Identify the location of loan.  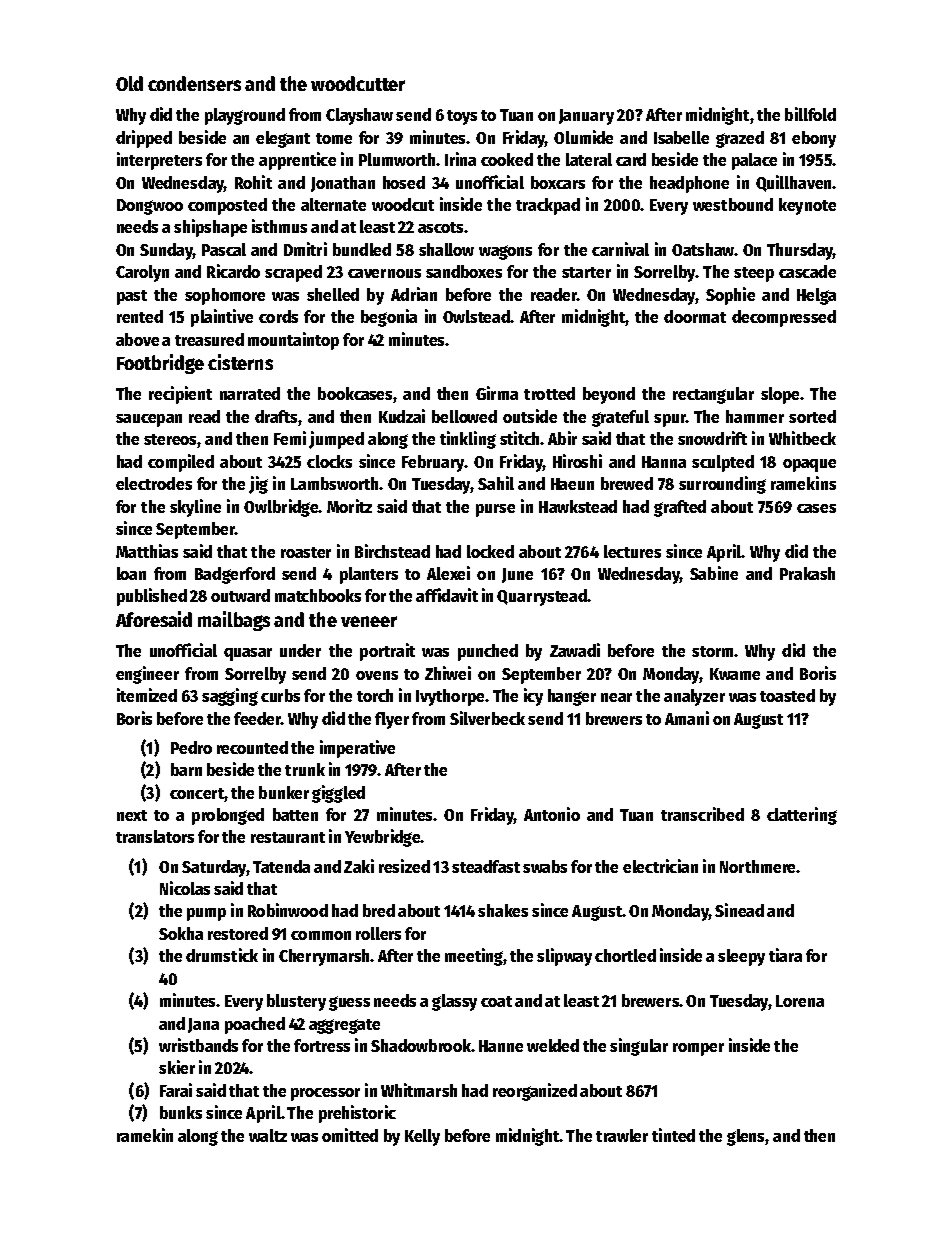
(131, 573).
